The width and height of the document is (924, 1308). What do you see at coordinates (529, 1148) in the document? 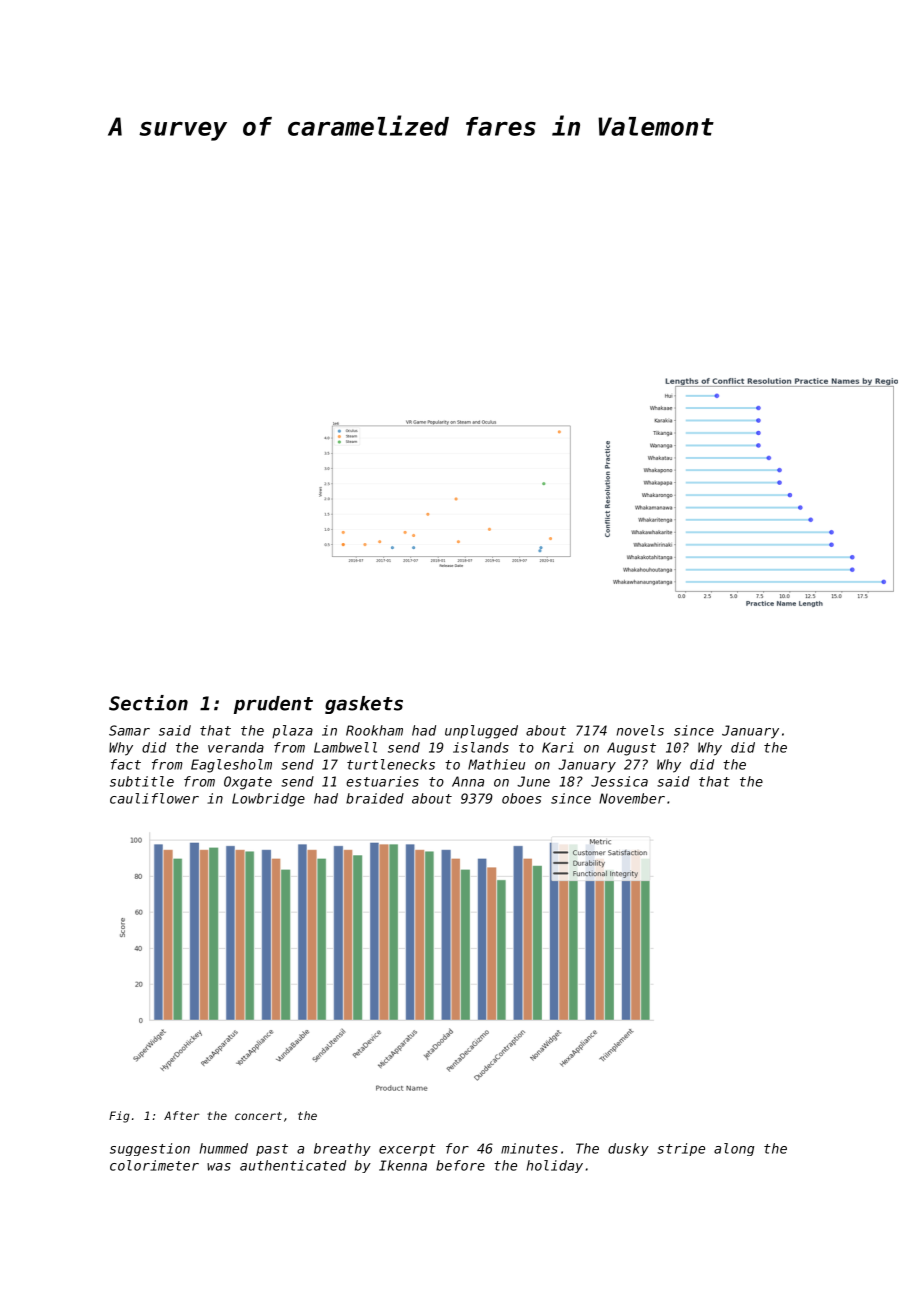
I see `minutes` at bounding box center [529, 1148].
